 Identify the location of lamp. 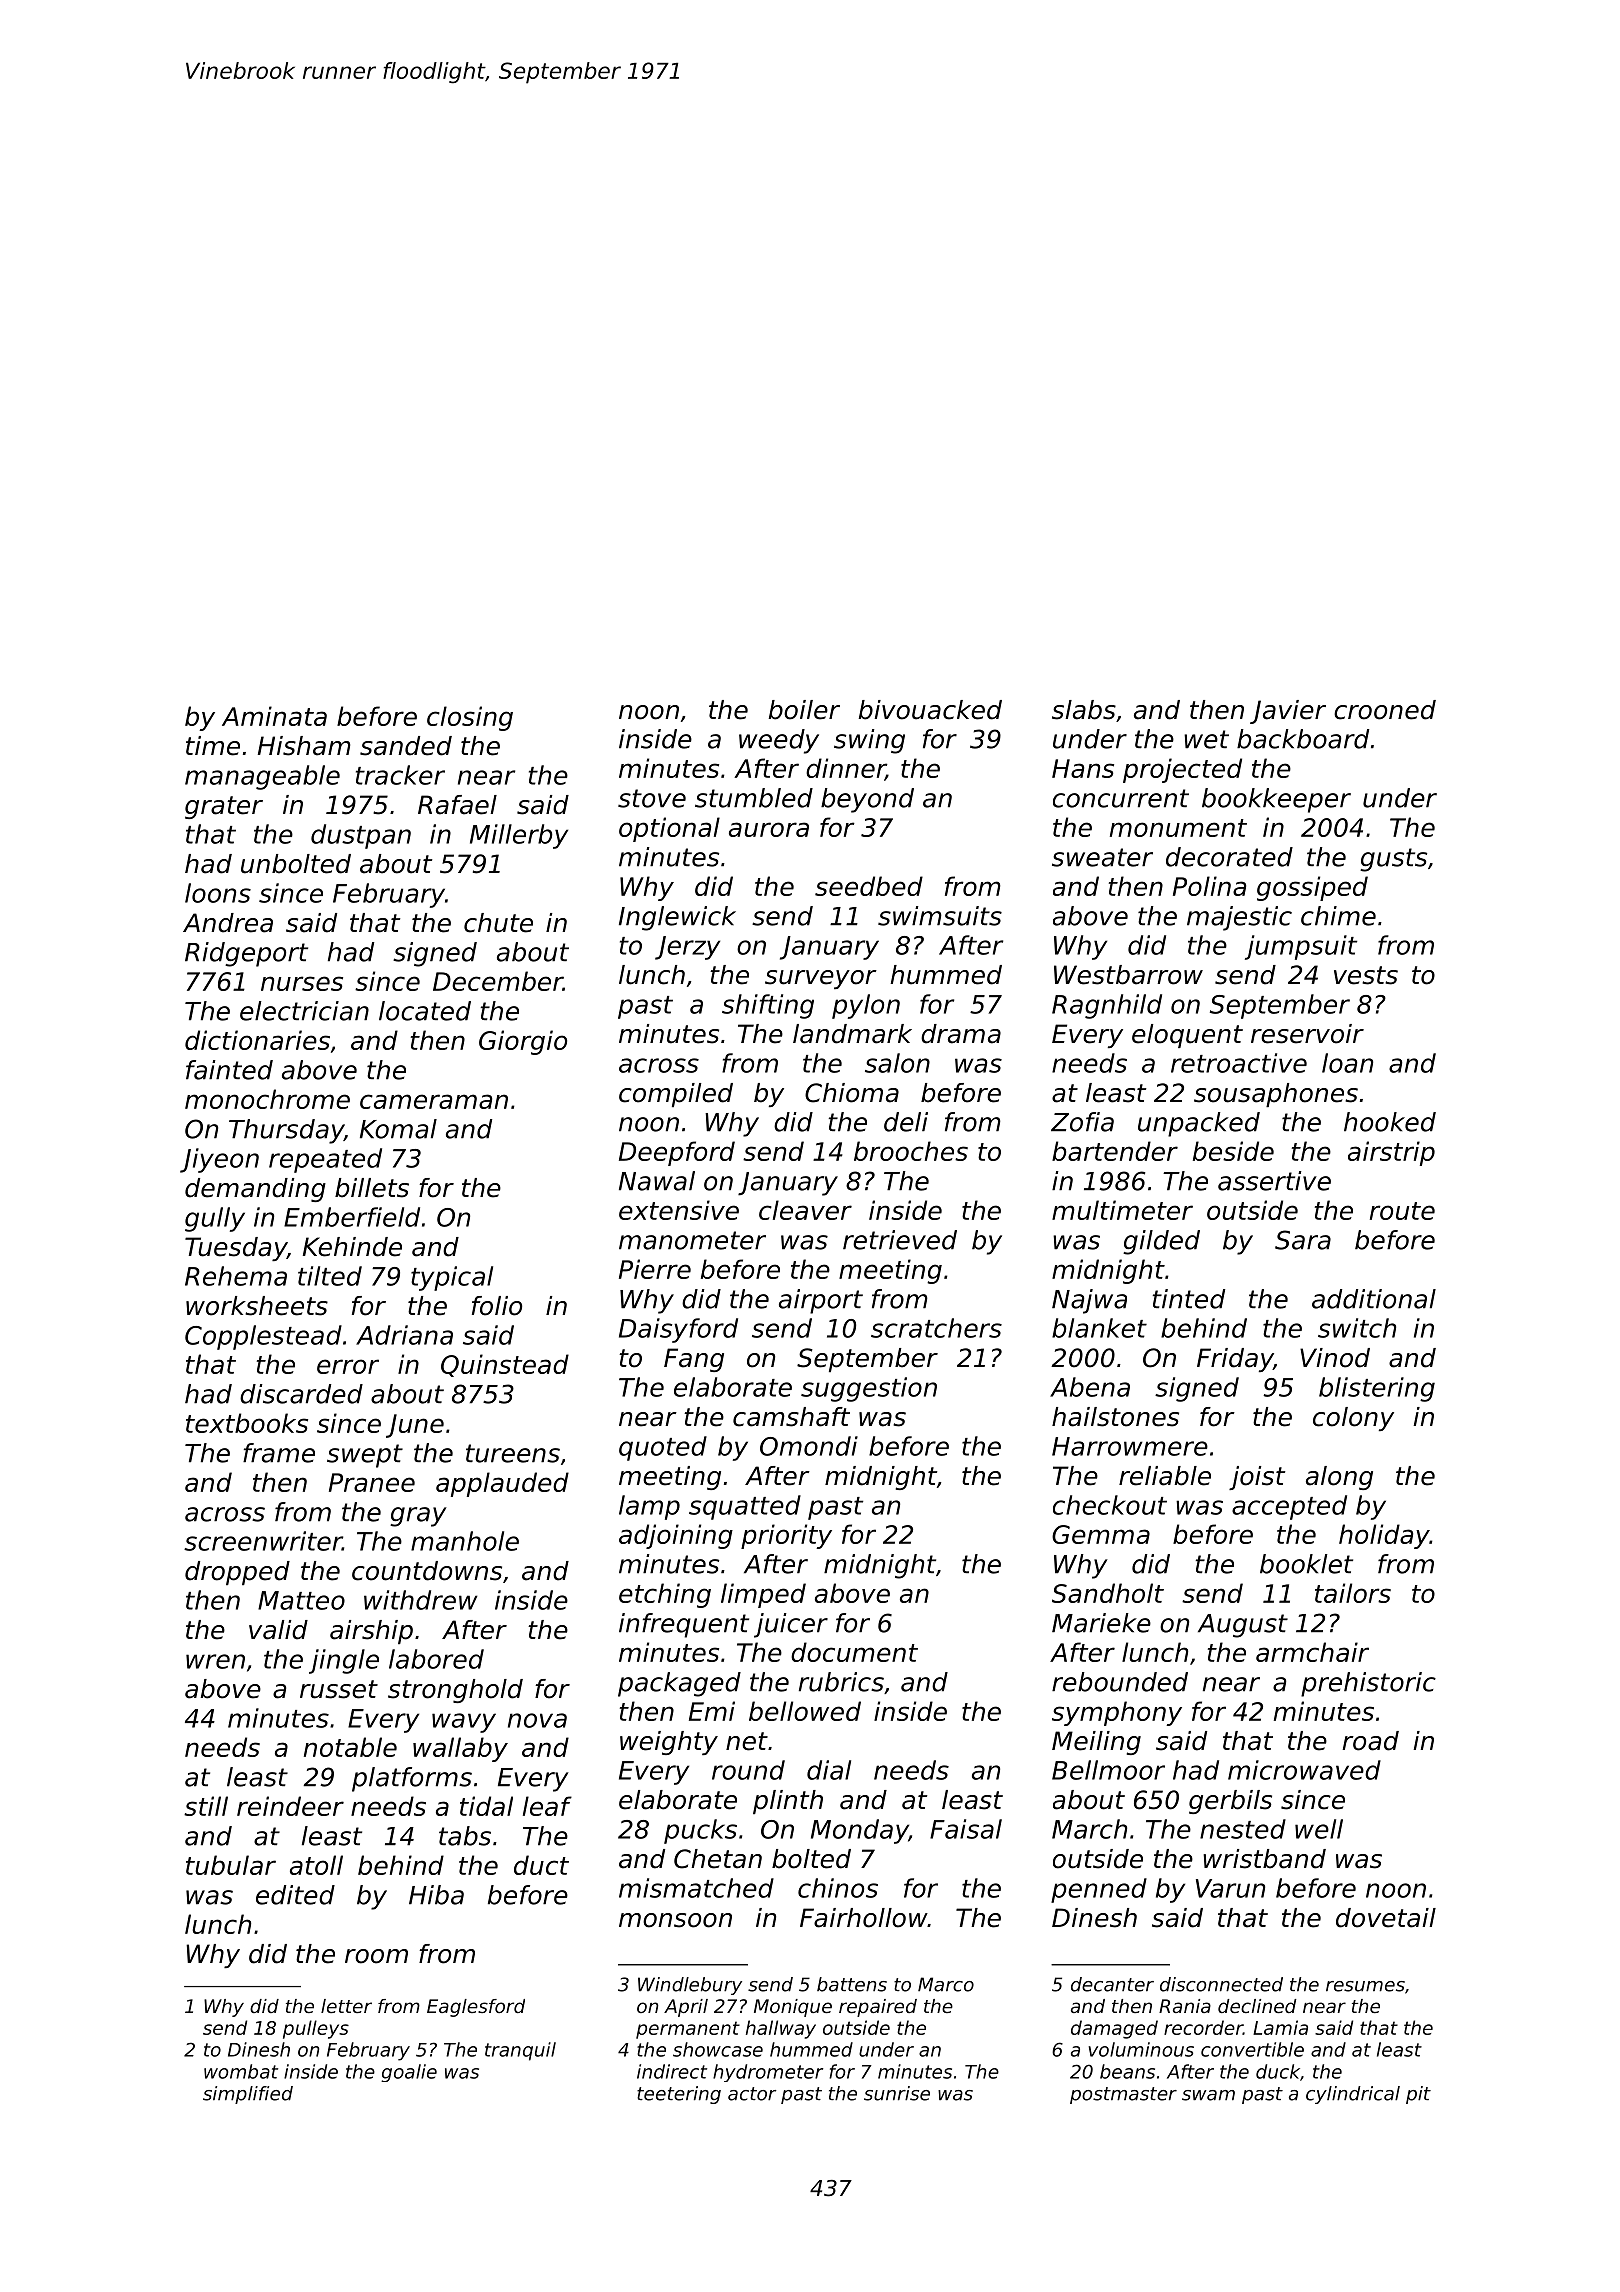
(649, 1507).
